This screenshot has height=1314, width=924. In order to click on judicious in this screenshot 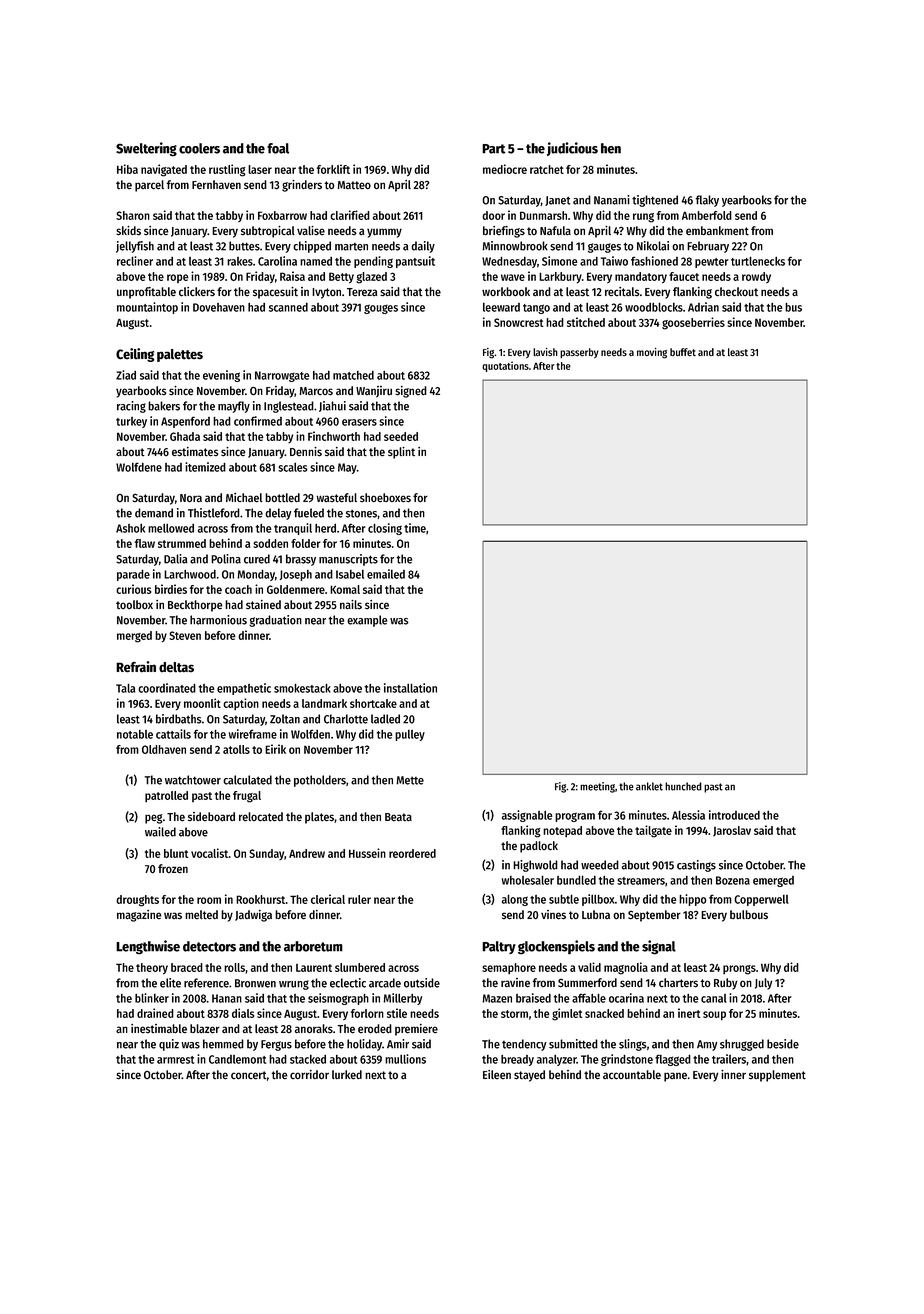, I will do `click(572, 149)`.
